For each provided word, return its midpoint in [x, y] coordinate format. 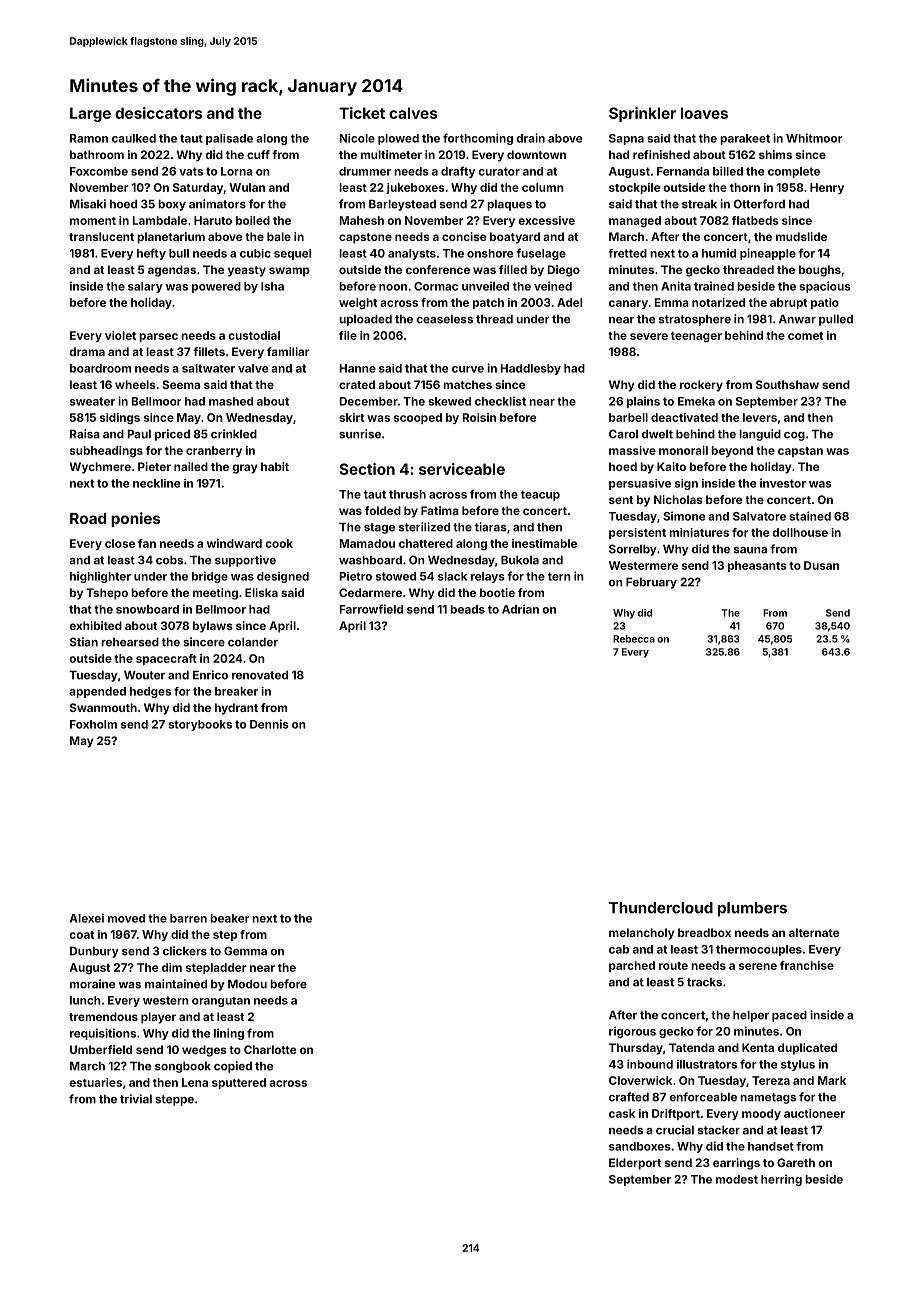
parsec [158, 337]
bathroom [97, 154]
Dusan [821, 565]
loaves [704, 113]
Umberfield [101, 1049]
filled [513, 269]
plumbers [752, 909]
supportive [245, 561]
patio [825, 303]
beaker [230, 918]
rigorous [632, 1032]
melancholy [642, 934]
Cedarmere [370, 592]
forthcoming [478, 139]
